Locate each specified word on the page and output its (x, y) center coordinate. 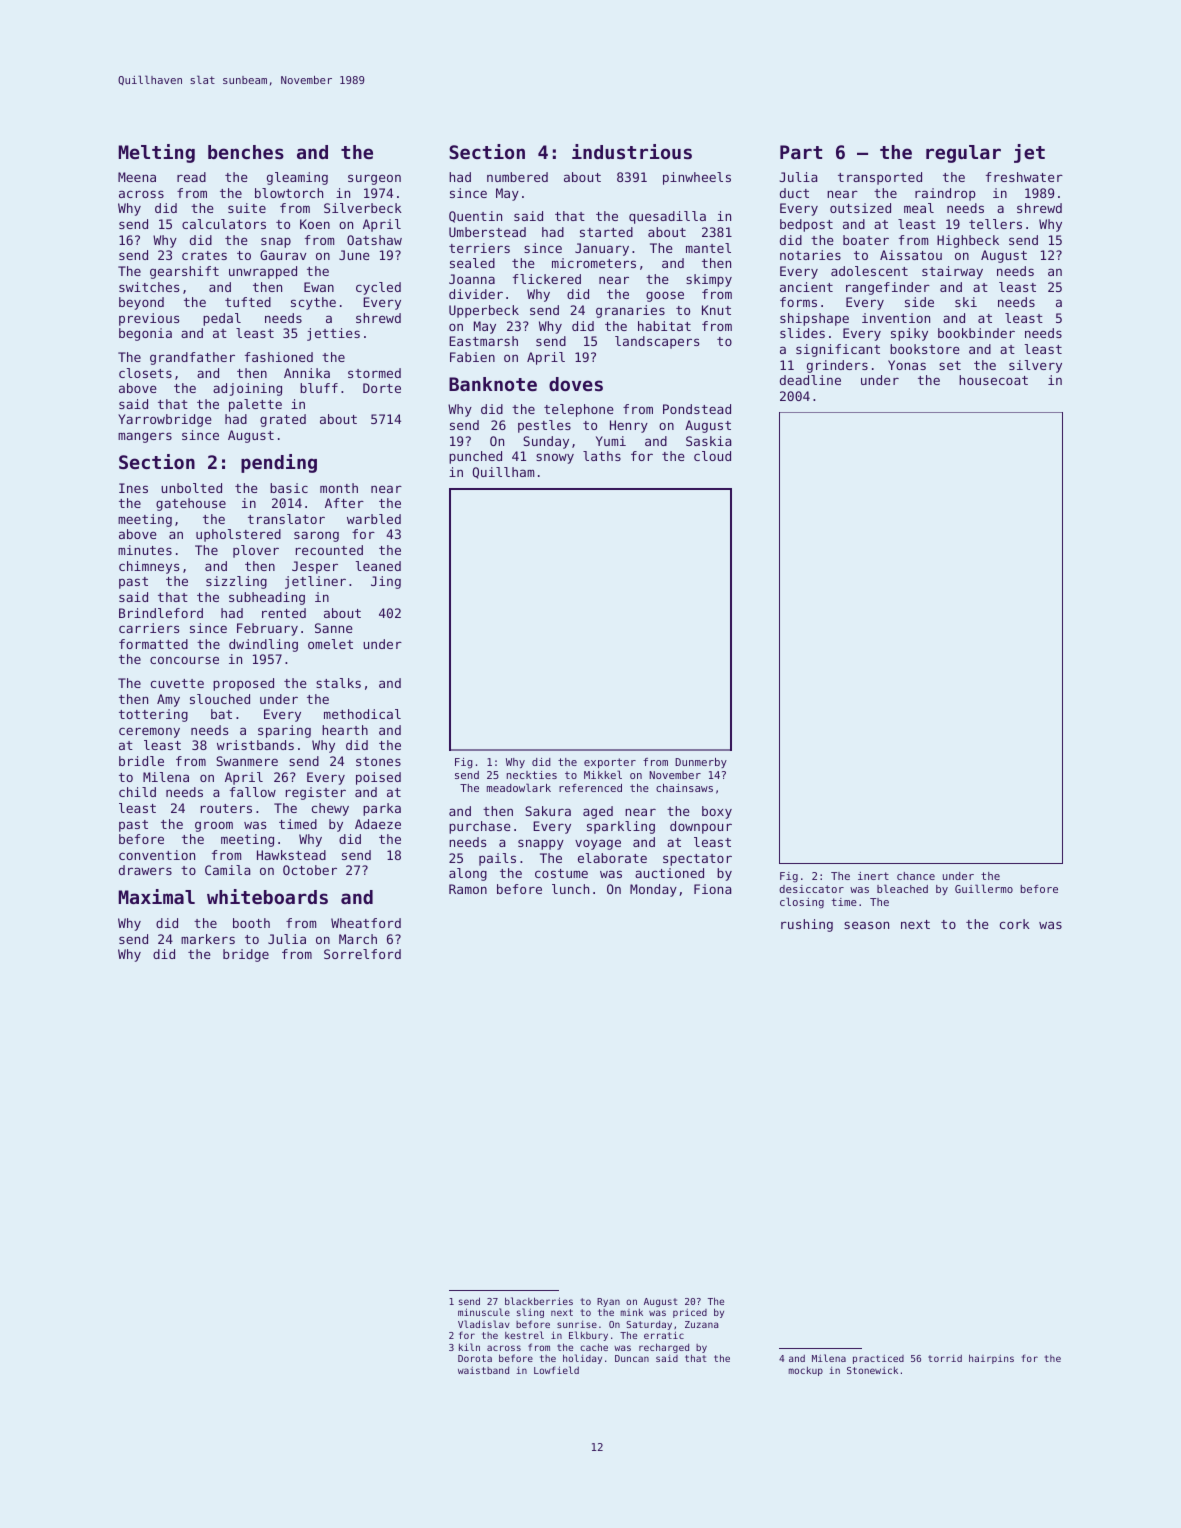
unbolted (191, 488)
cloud (712, 456)
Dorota (475, 1358)
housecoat (993, 380)
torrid (945, 1358)
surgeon (374, 179)
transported (880, 178)
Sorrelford (362, 954)
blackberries (539, 1301)
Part (801, 152)
